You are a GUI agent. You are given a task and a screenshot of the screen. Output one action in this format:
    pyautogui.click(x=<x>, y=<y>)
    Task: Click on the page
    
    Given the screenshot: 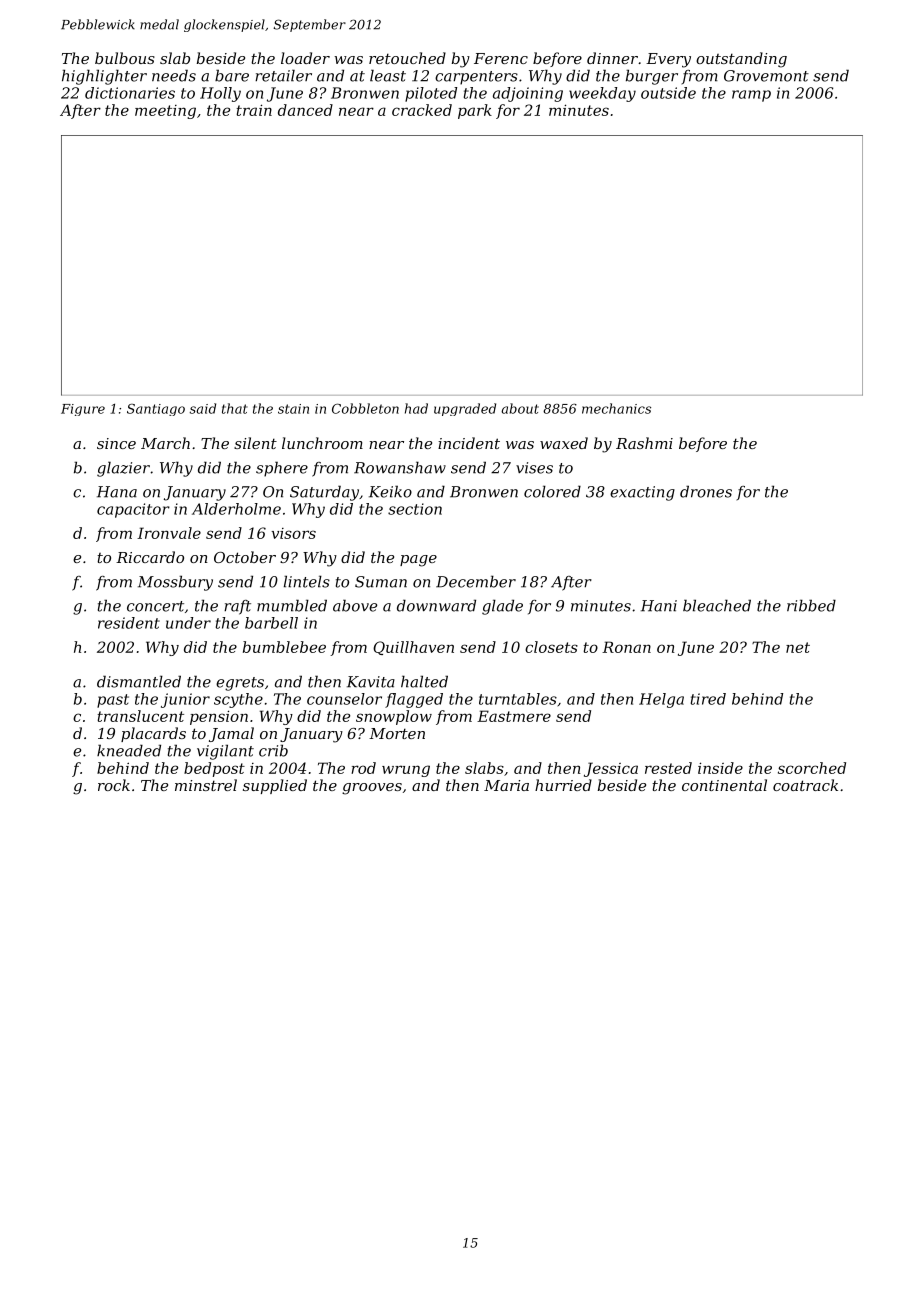 What is the action you would take?
    pyautogui.click(x=418, y=561)
